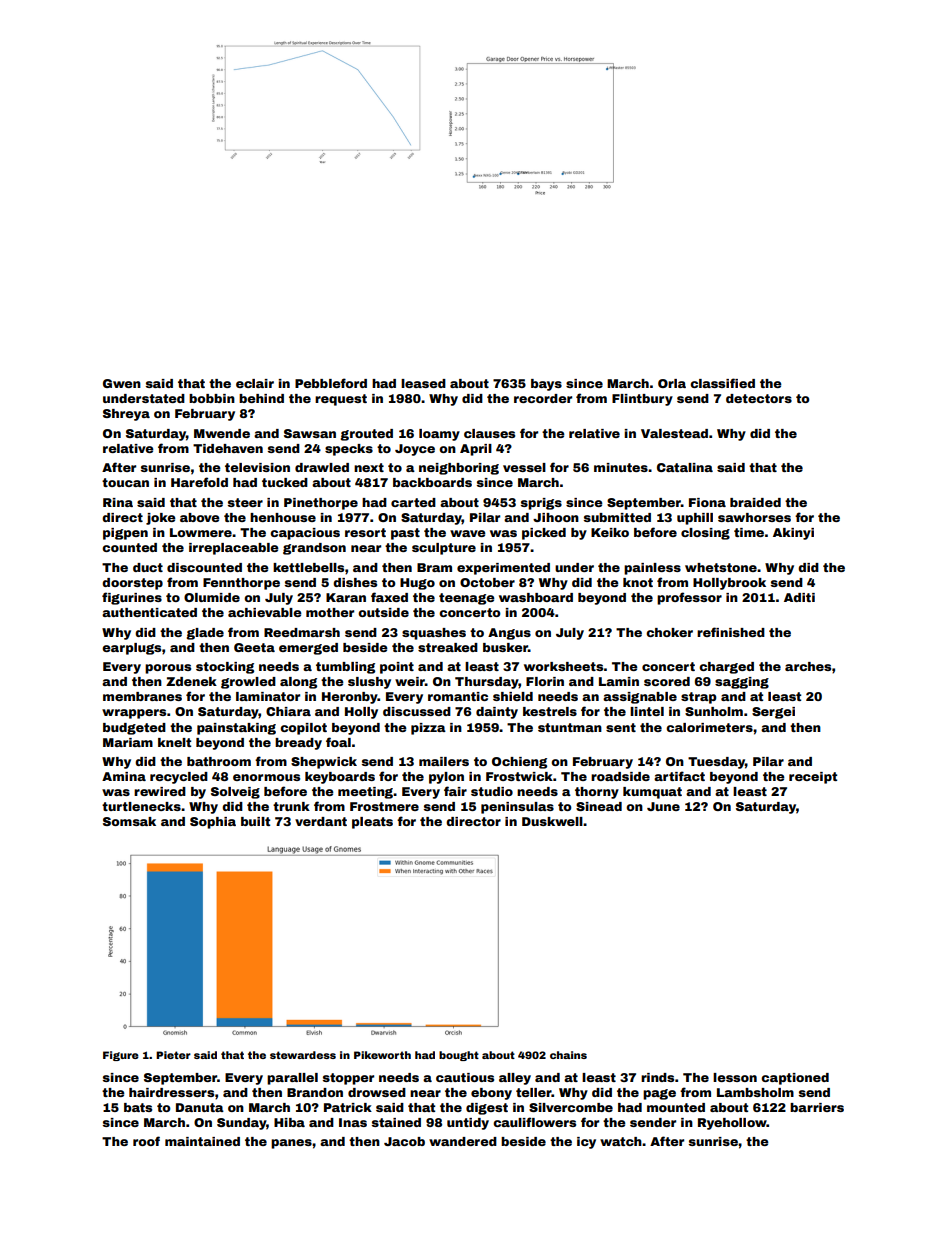  I want to click on bought, so click(459, 1056).
